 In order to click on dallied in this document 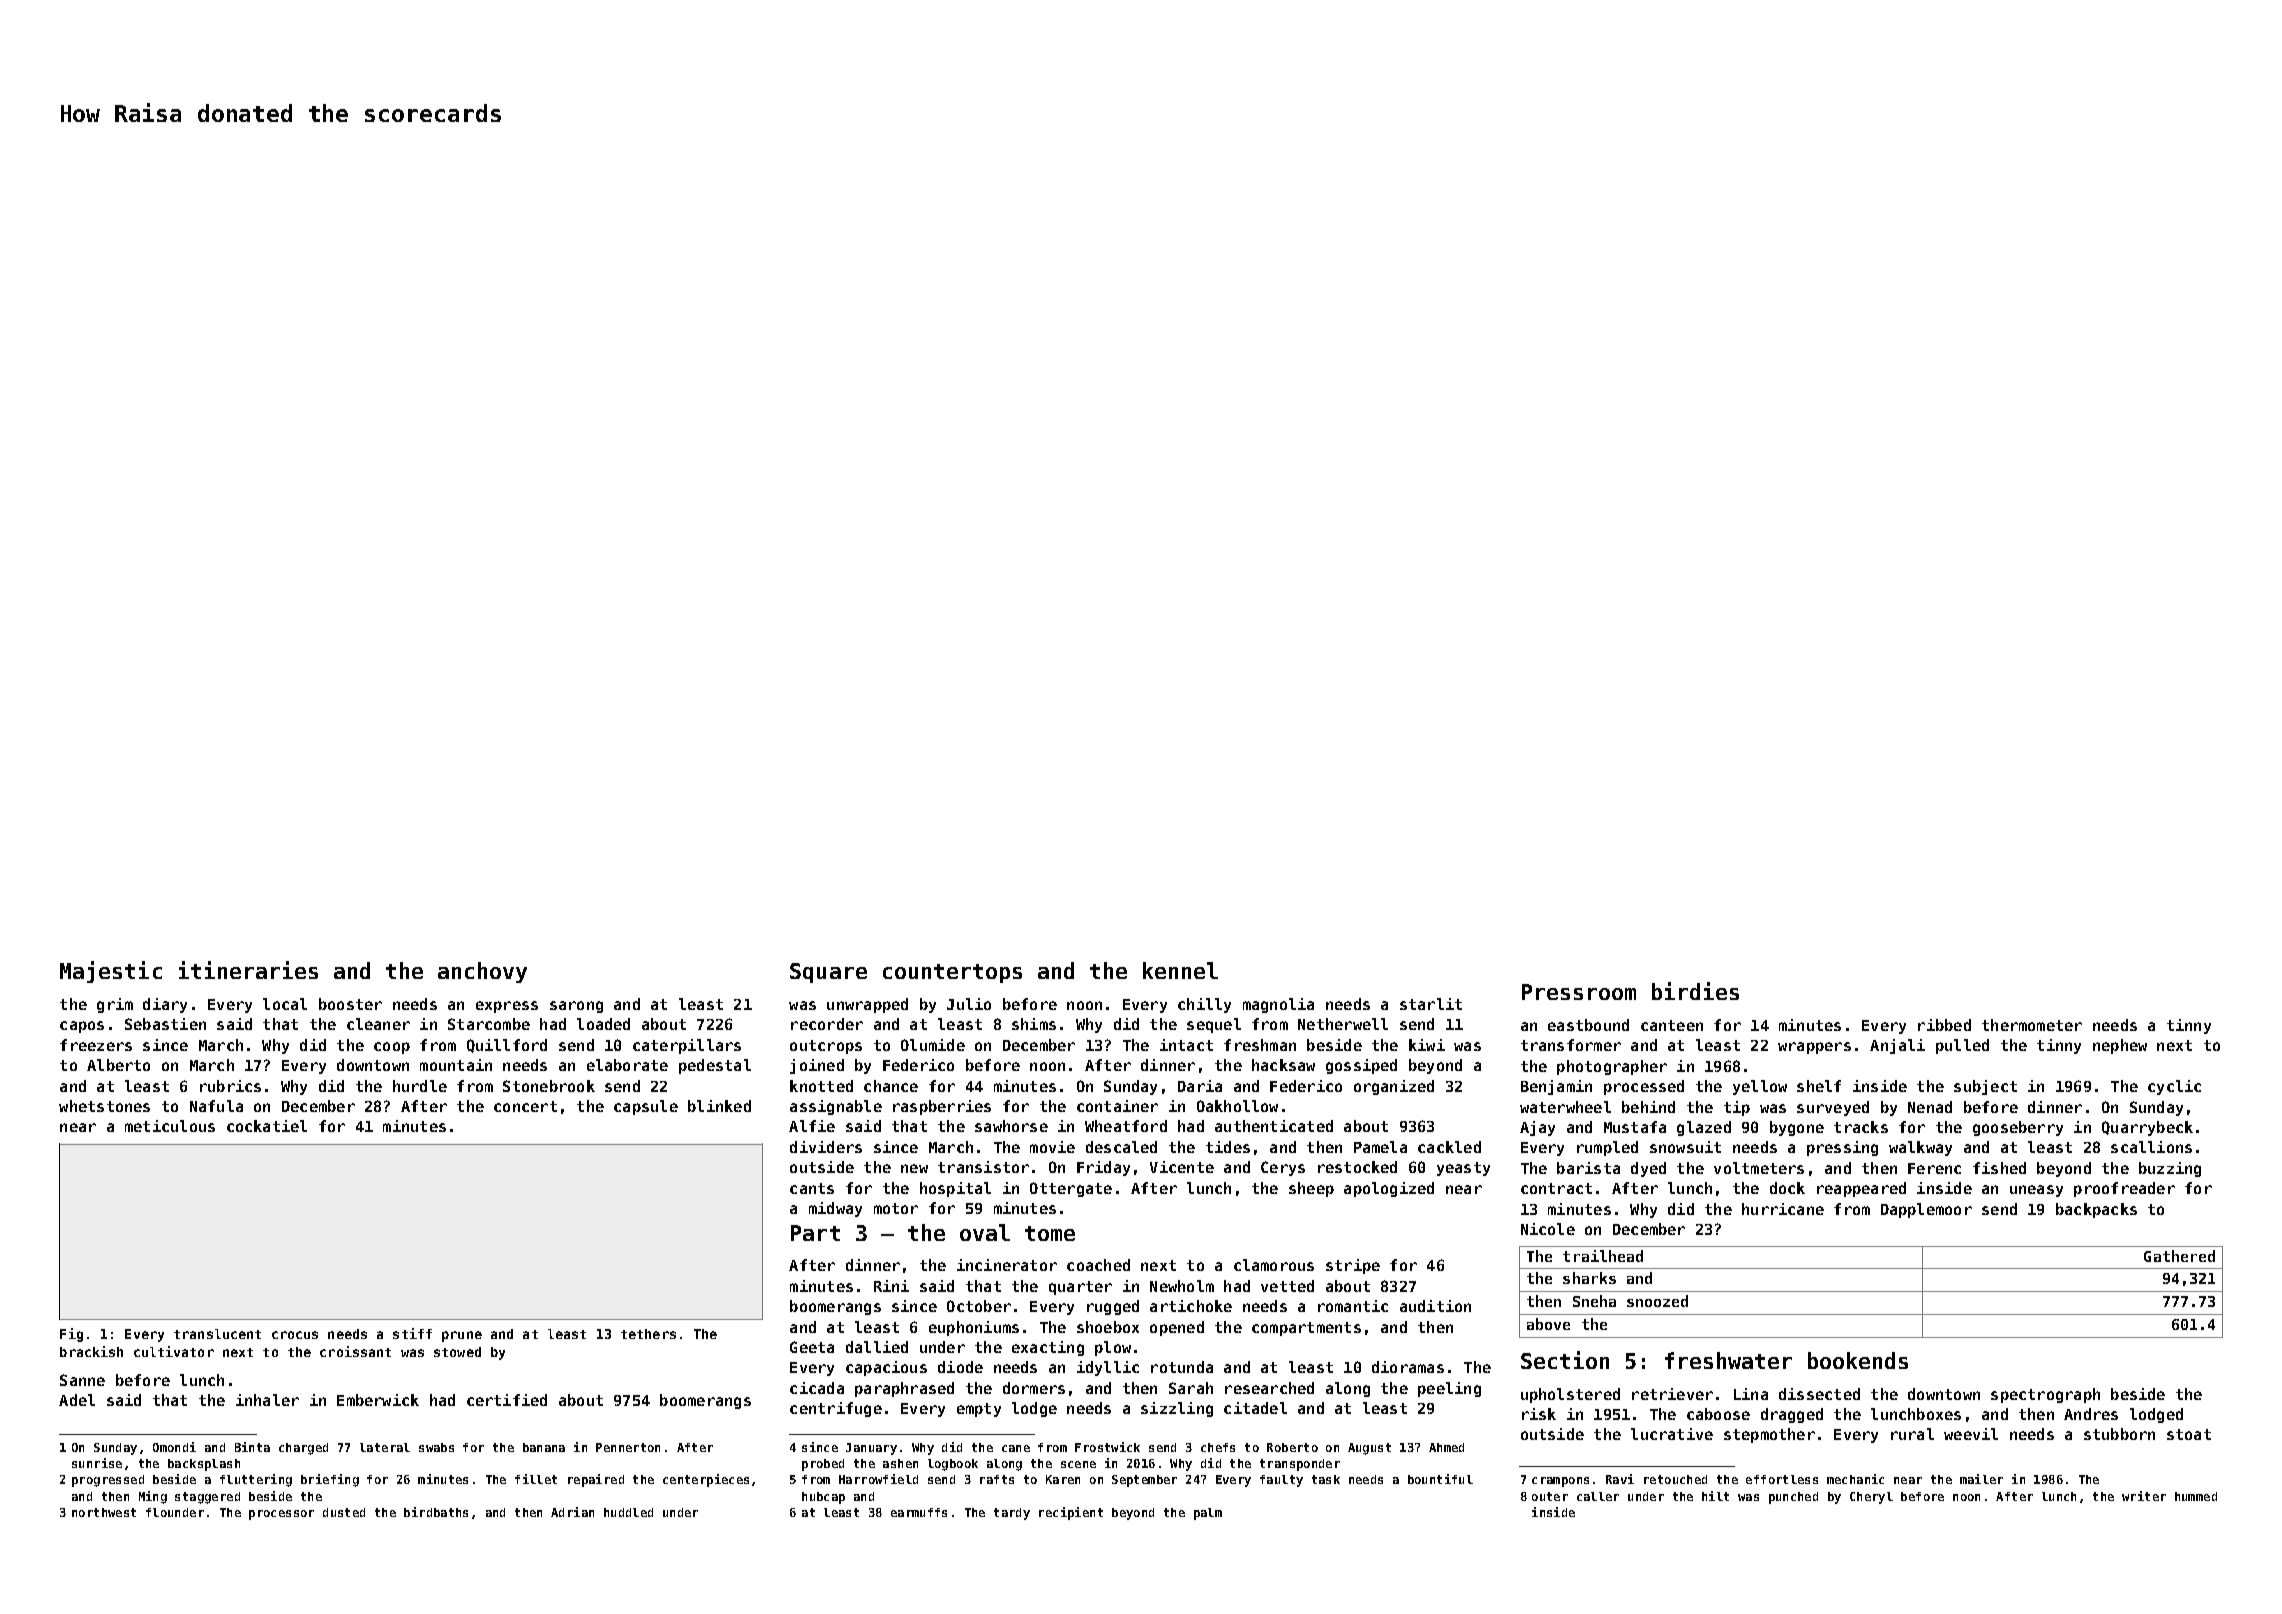, I will do `click(877, 1347)`.
